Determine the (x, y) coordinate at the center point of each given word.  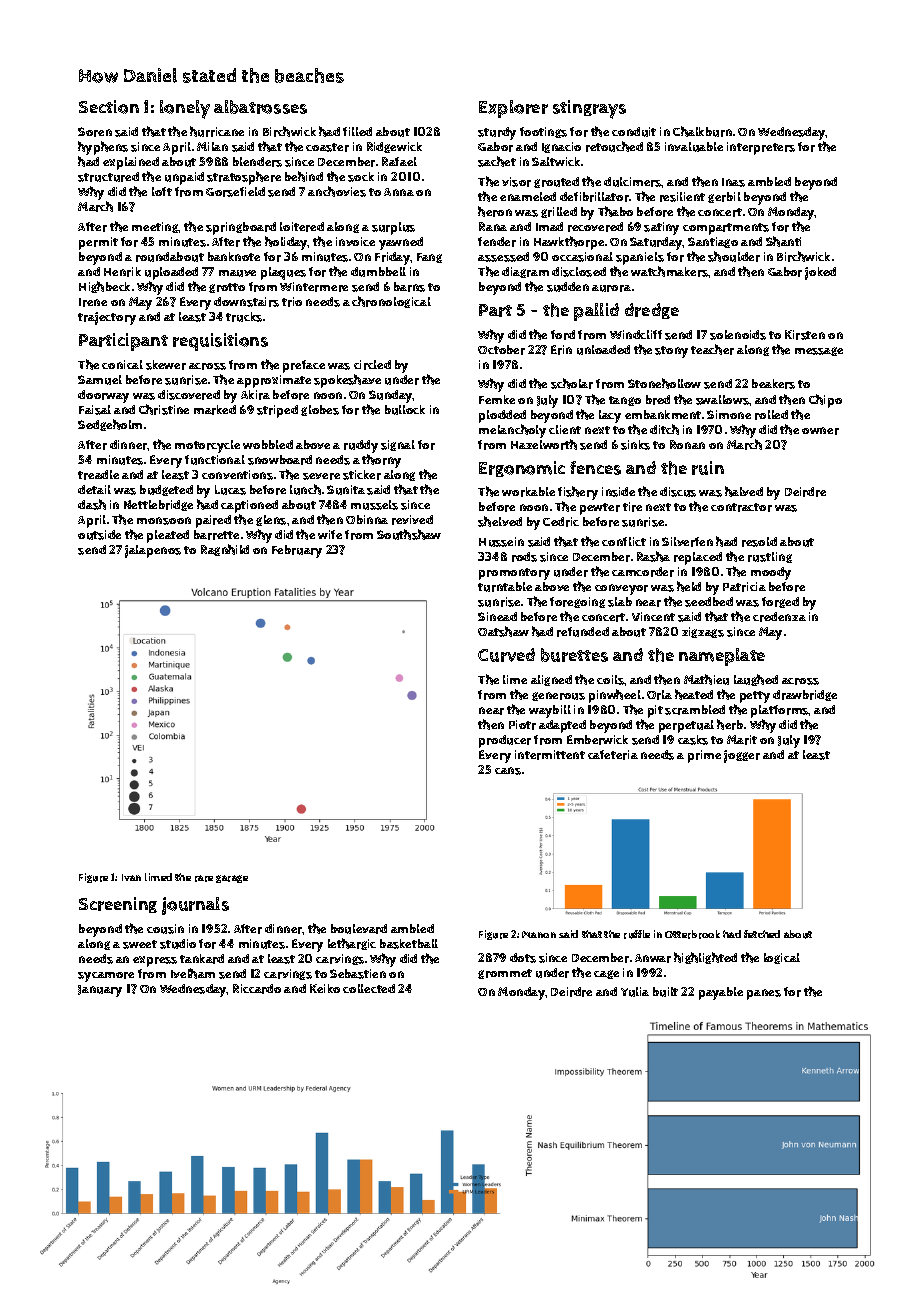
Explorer (513, 109)
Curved (506, 655)
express (155, 961)
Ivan (131, 877)
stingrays (589, 109)
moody (771, 573)
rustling (770, 557)
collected (369, 988)
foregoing (577, 602)
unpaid (184, 178)
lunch (305, 489)
